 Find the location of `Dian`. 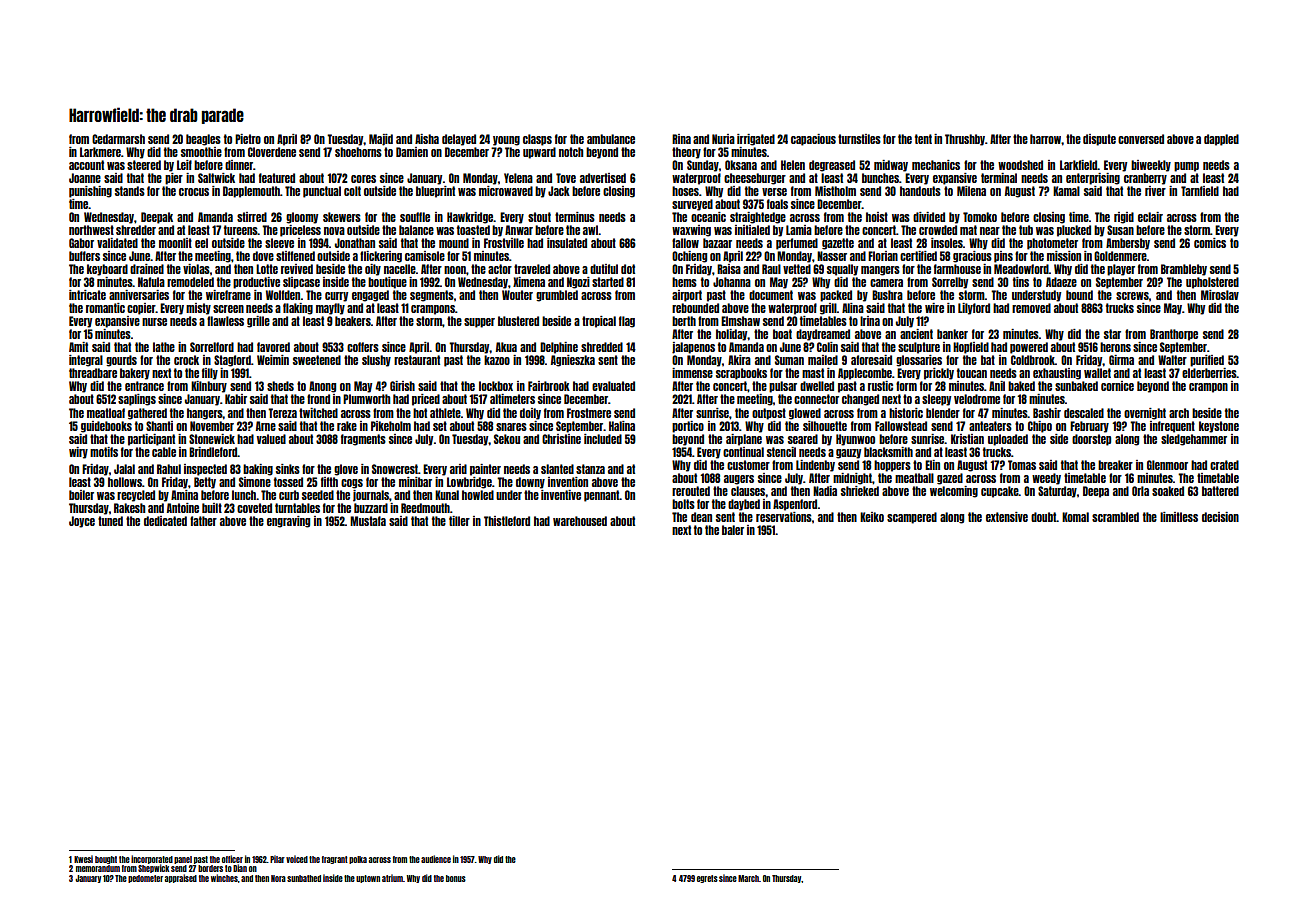

Dian is located at coordinates (240, 868).
